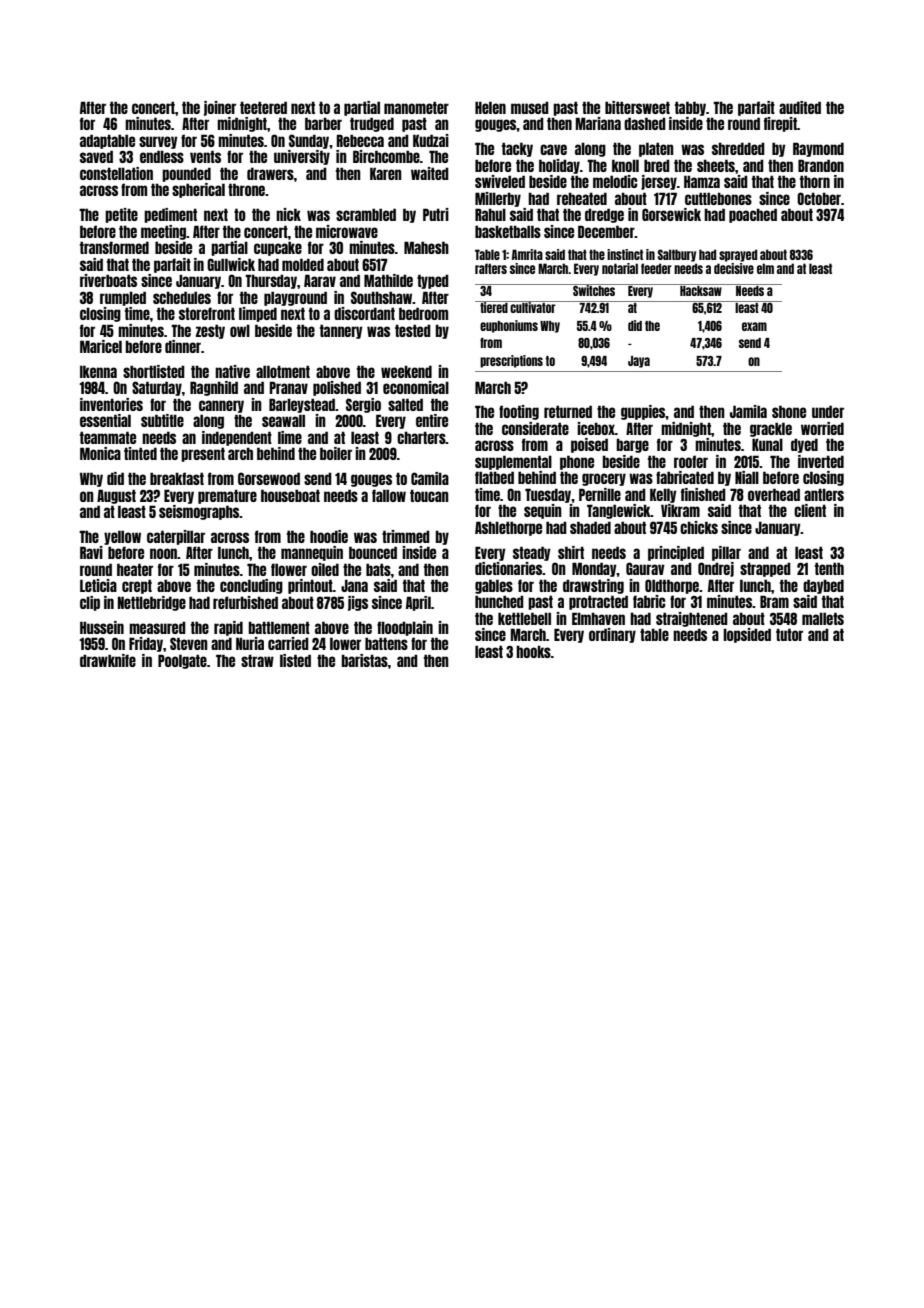 The height and width of the image is (1308, 924). What do you see at coordinates (257, 660) in the image?
I see `straw` at bounding box center [257, 660].
